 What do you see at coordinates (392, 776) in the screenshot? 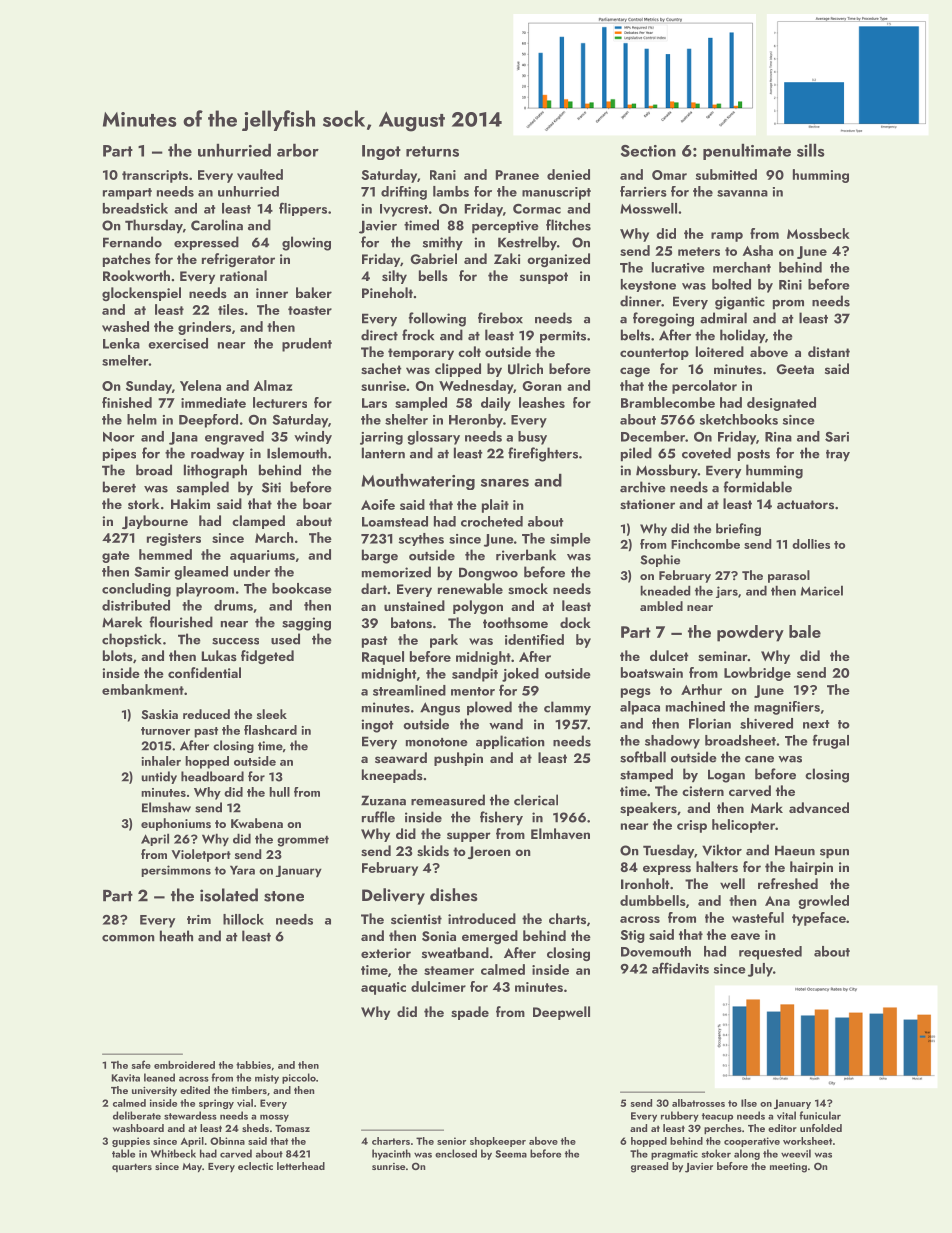
I see `kneepads` at bounding box center [392, 776].
